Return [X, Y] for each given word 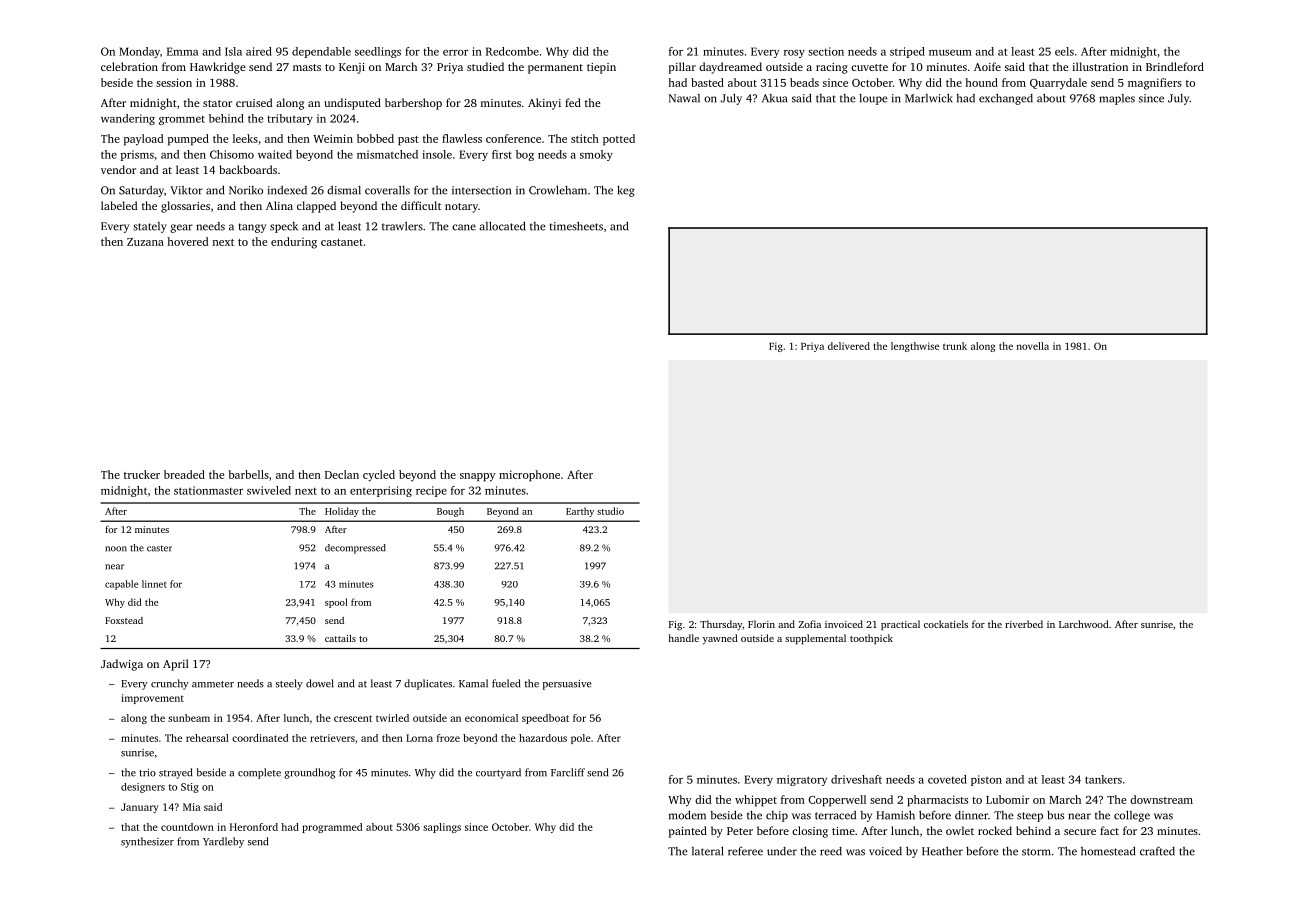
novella [1033, 346]
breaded [184, 474]
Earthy [580, 512]
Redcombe [512, 51]
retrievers [332, 738]
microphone [529, 476]
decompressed [355, 549]
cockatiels [946, 624]
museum [950, 53]
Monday [139, 52]
